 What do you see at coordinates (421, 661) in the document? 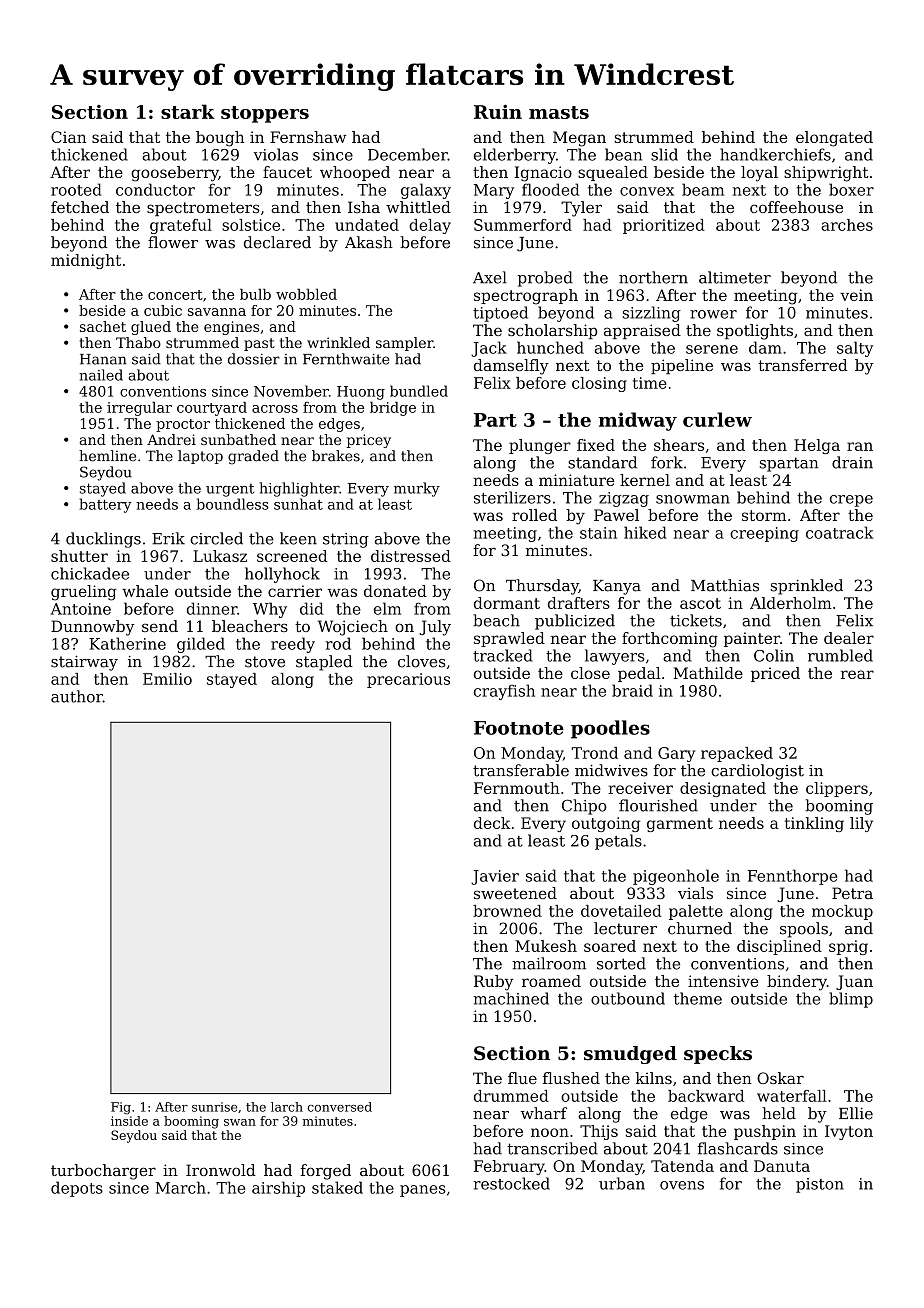
I see `cloves` at bounding box center [421, 661].
